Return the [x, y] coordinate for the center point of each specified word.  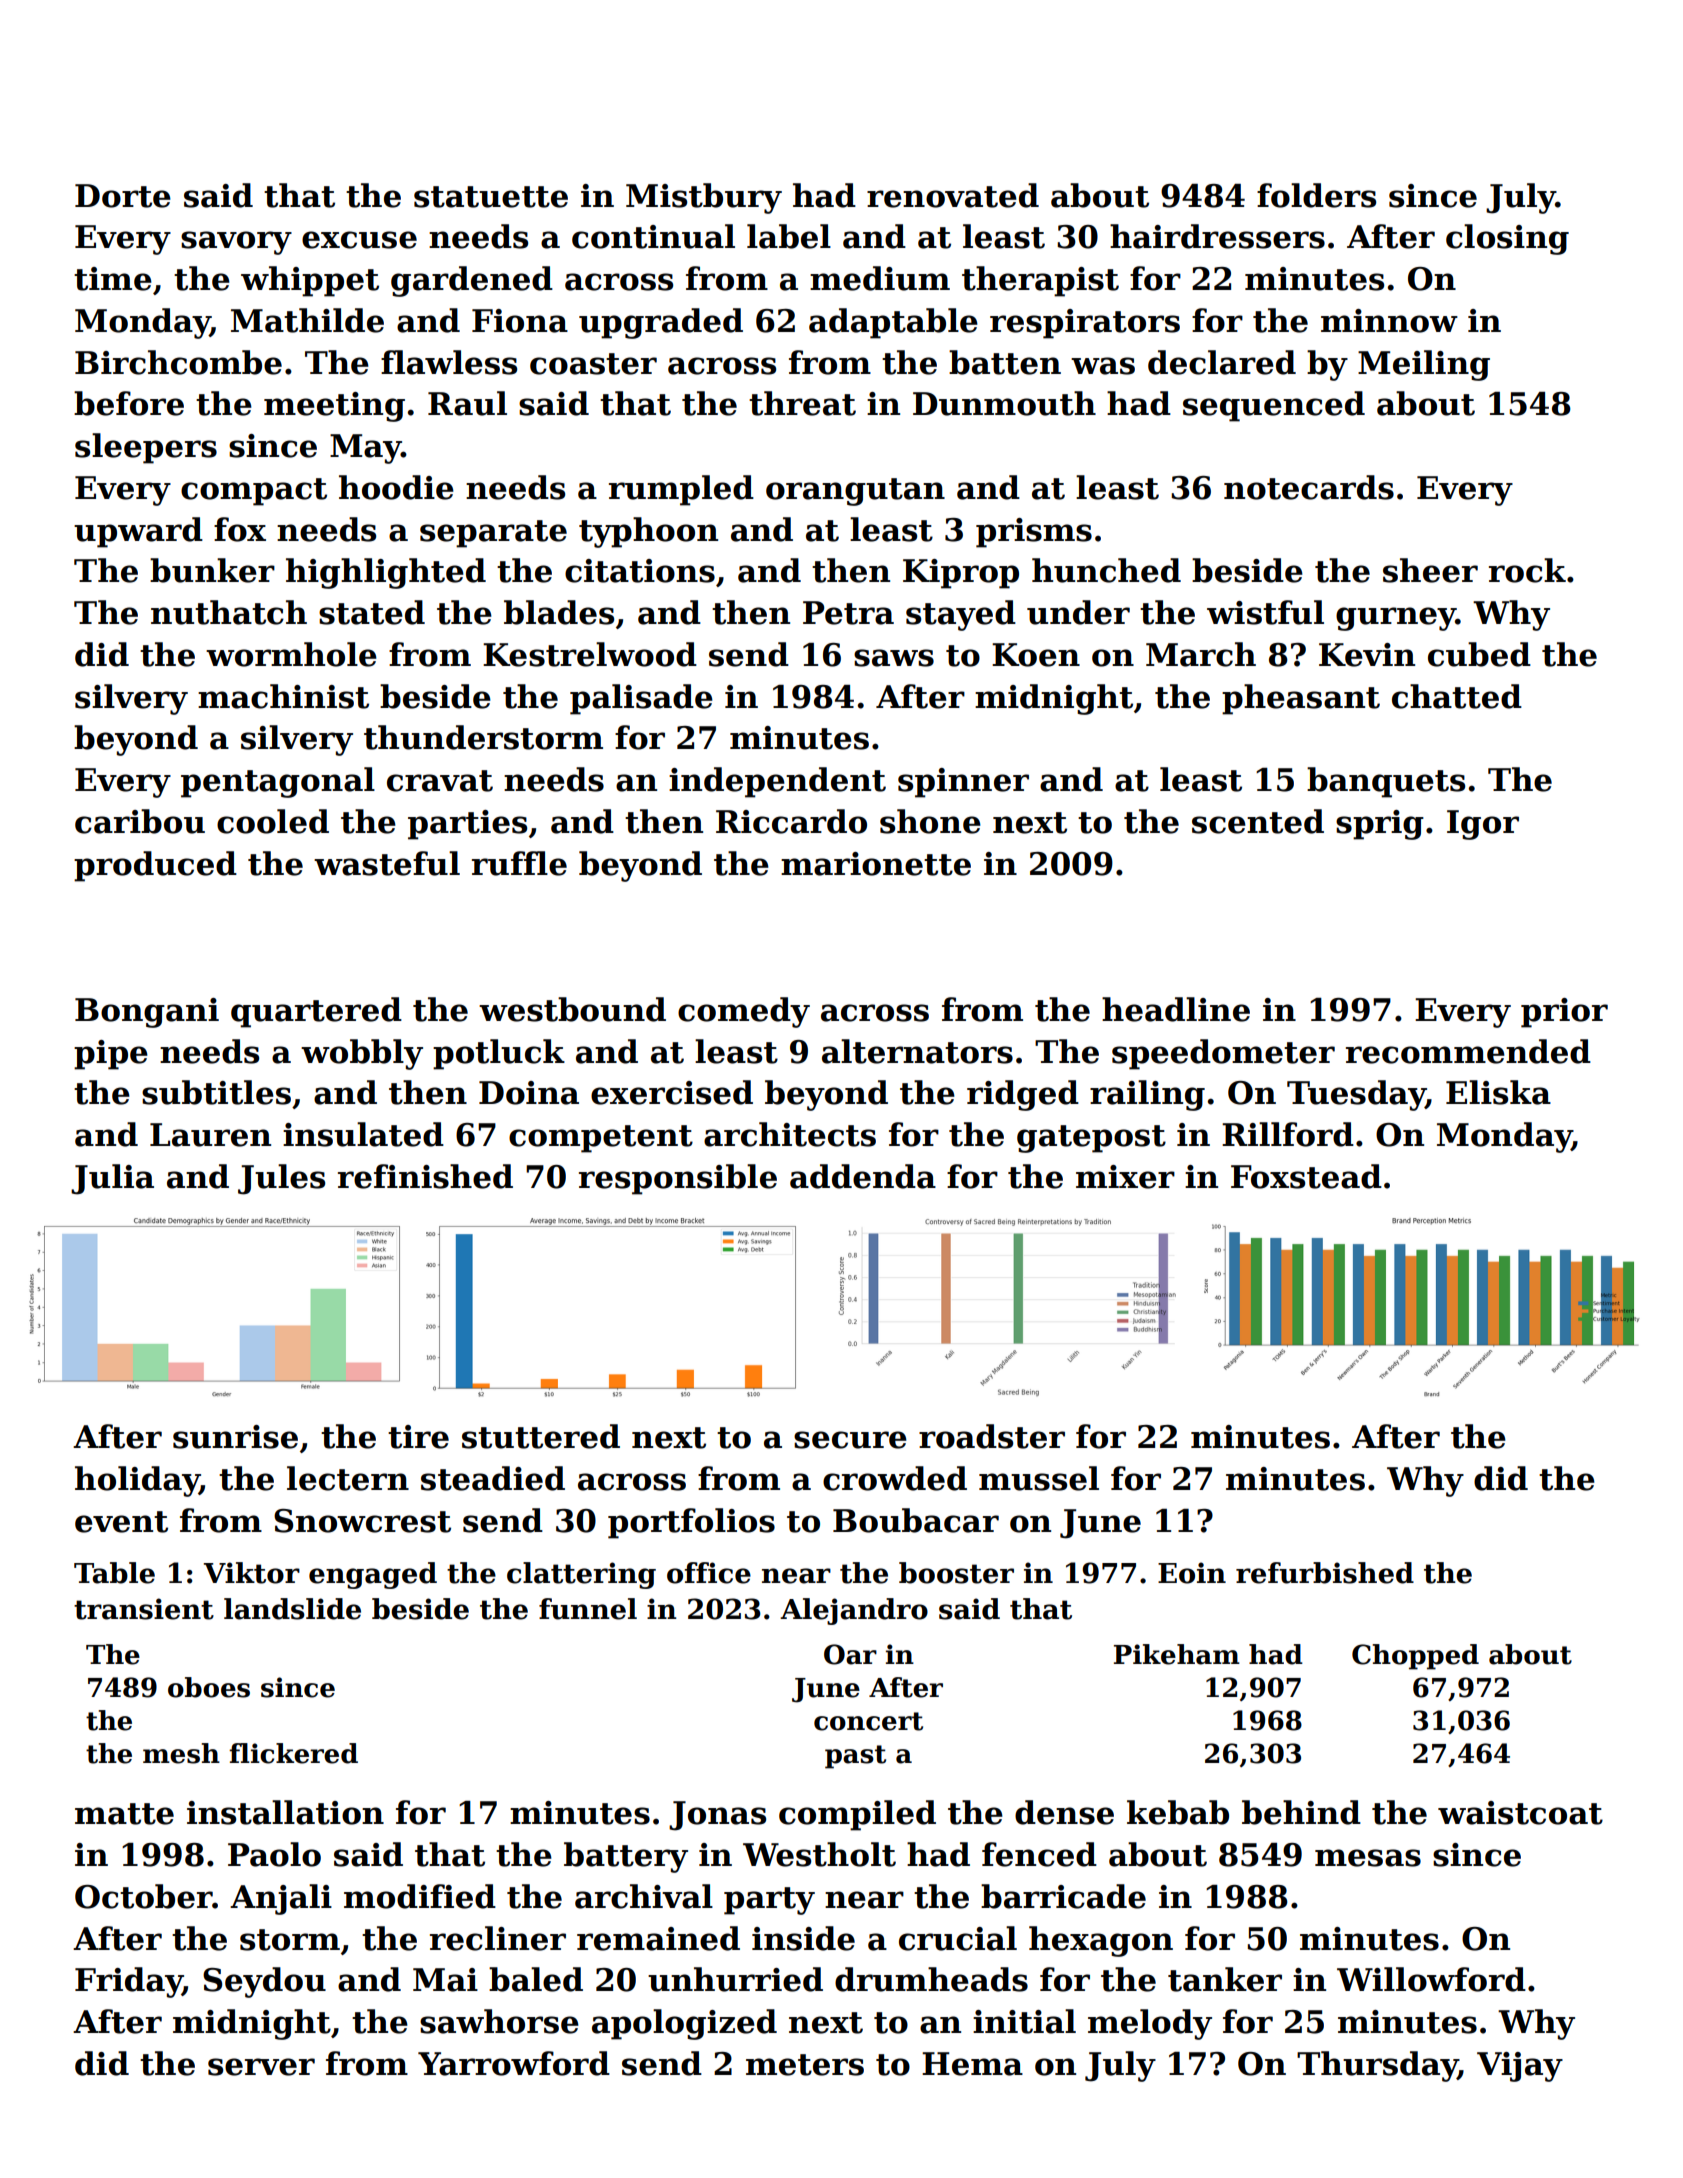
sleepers [146, 448]
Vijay [1520, 2067]
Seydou [264, 1982]
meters [805, 2065]
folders [1316, 195]
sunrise [235, 1437]
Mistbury [704, 198]
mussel [1039, 1478]
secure [850, 1440]
